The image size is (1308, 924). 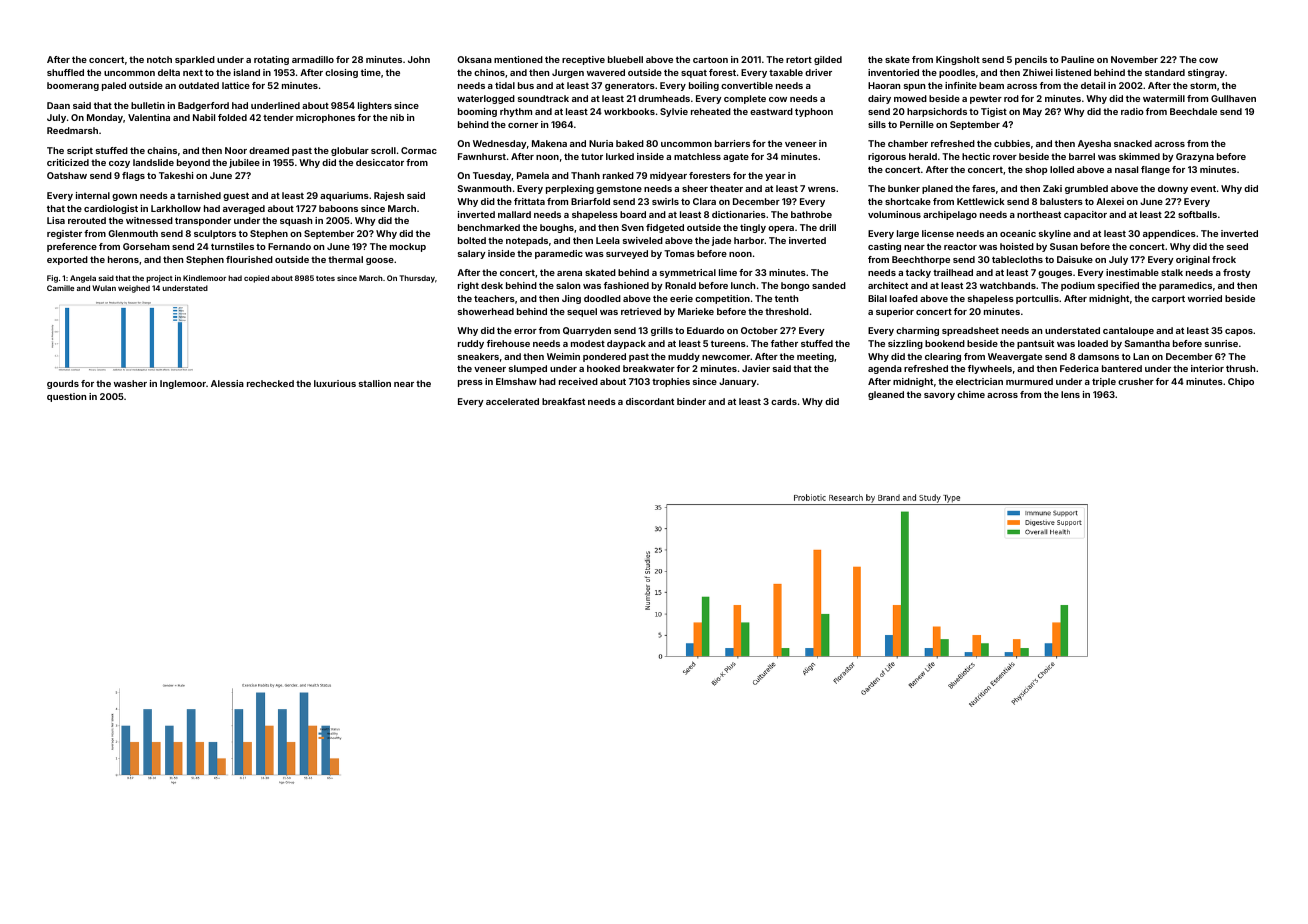 What do you see at coordinates (1233, 98) in the document?
I see `Gullhaven` at bounding box center [1233, 98].
